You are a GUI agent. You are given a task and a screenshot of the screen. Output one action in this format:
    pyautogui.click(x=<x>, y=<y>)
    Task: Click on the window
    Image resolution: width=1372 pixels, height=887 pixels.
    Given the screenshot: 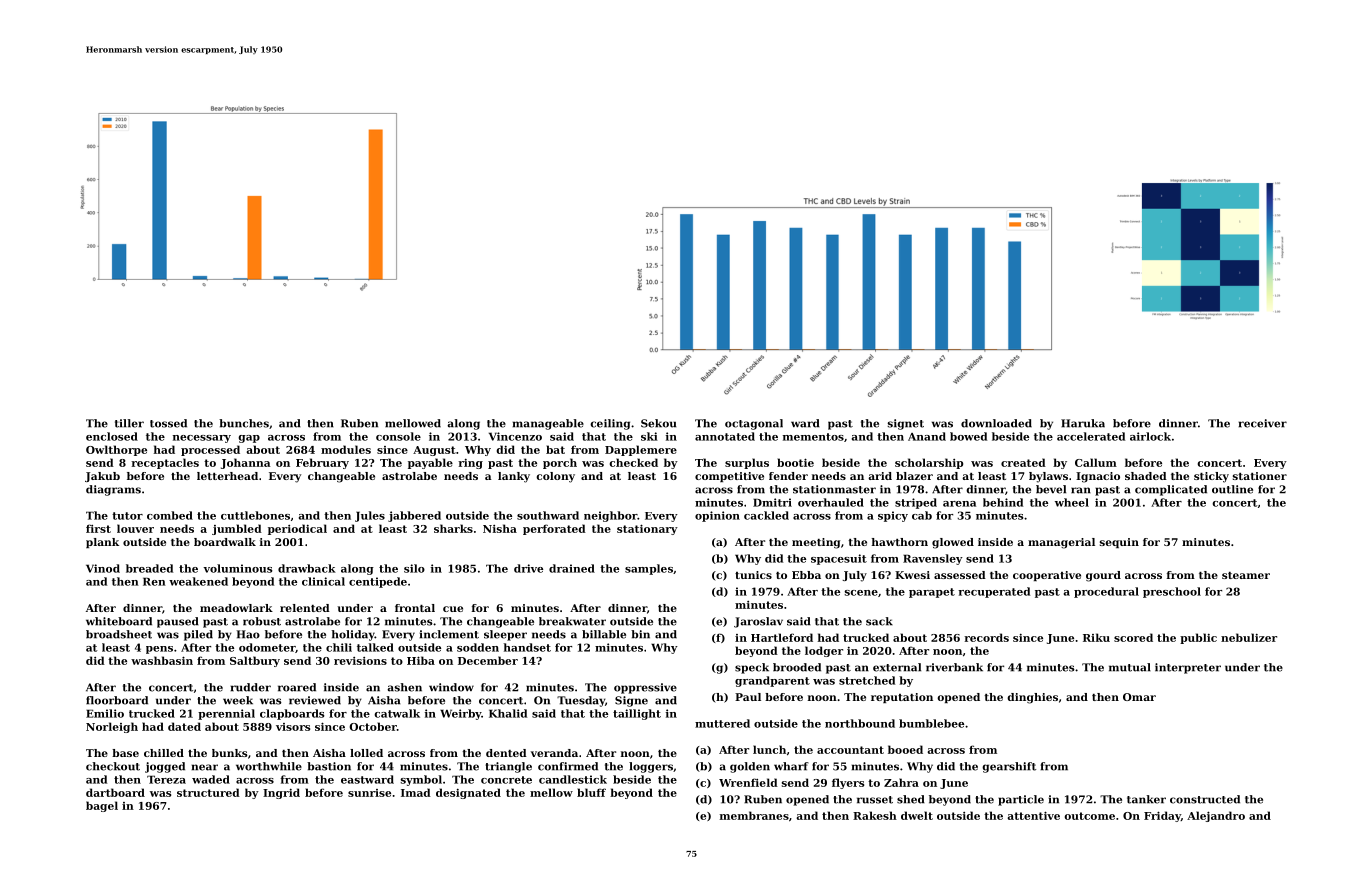 What is the action you would take?
    pyautogui.click(x=451, y=687)
